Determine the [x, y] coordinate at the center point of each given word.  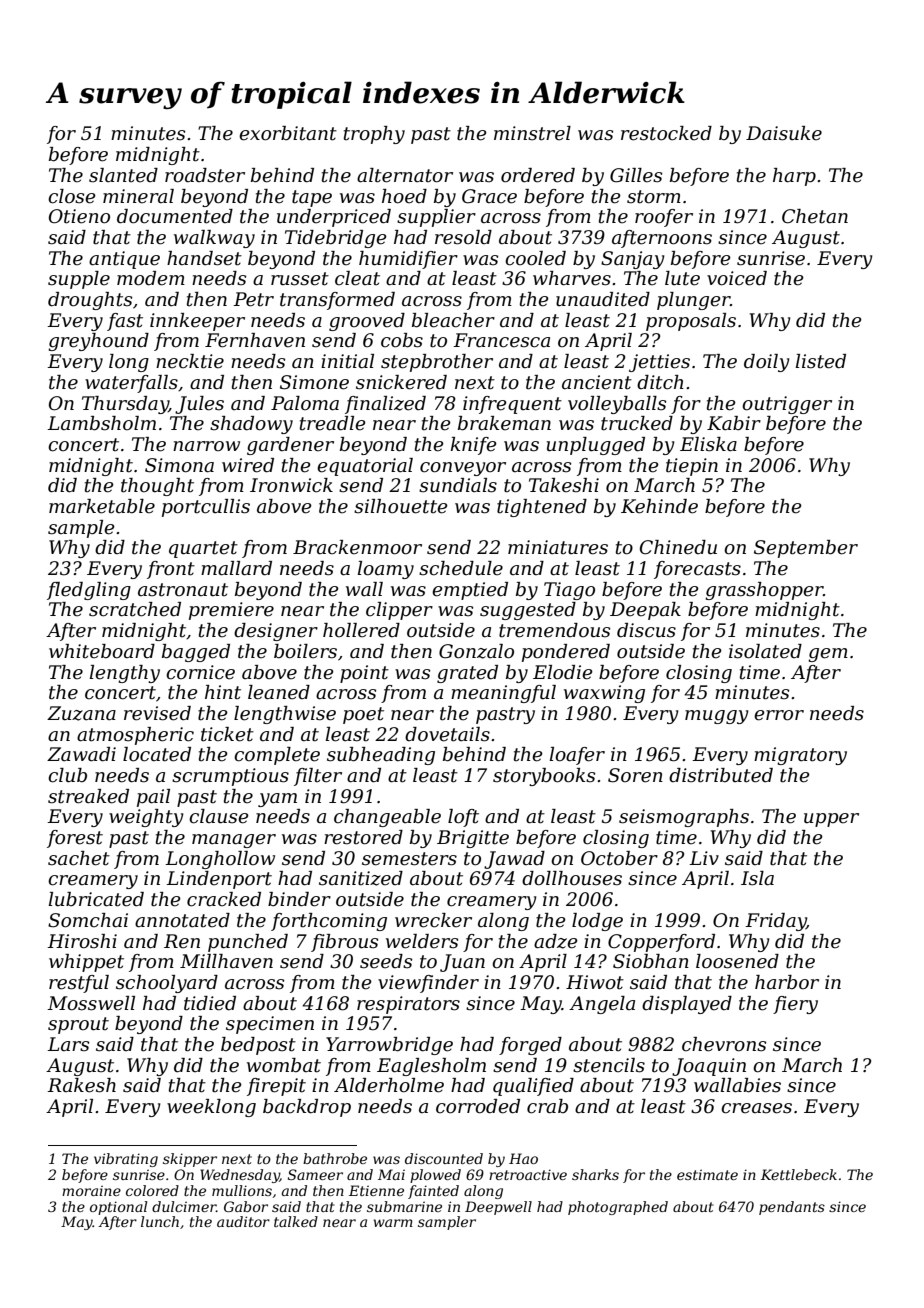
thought [157, 487]
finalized [385, 405]
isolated [765, 651]
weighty [146, 818]
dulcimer [184, 1206]
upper [831, 820]
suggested [528, 611]
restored [363, 837]
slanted [123, 175]
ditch [660, 382]
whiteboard [102, 651]
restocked [666, 133]
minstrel [532, 133]
